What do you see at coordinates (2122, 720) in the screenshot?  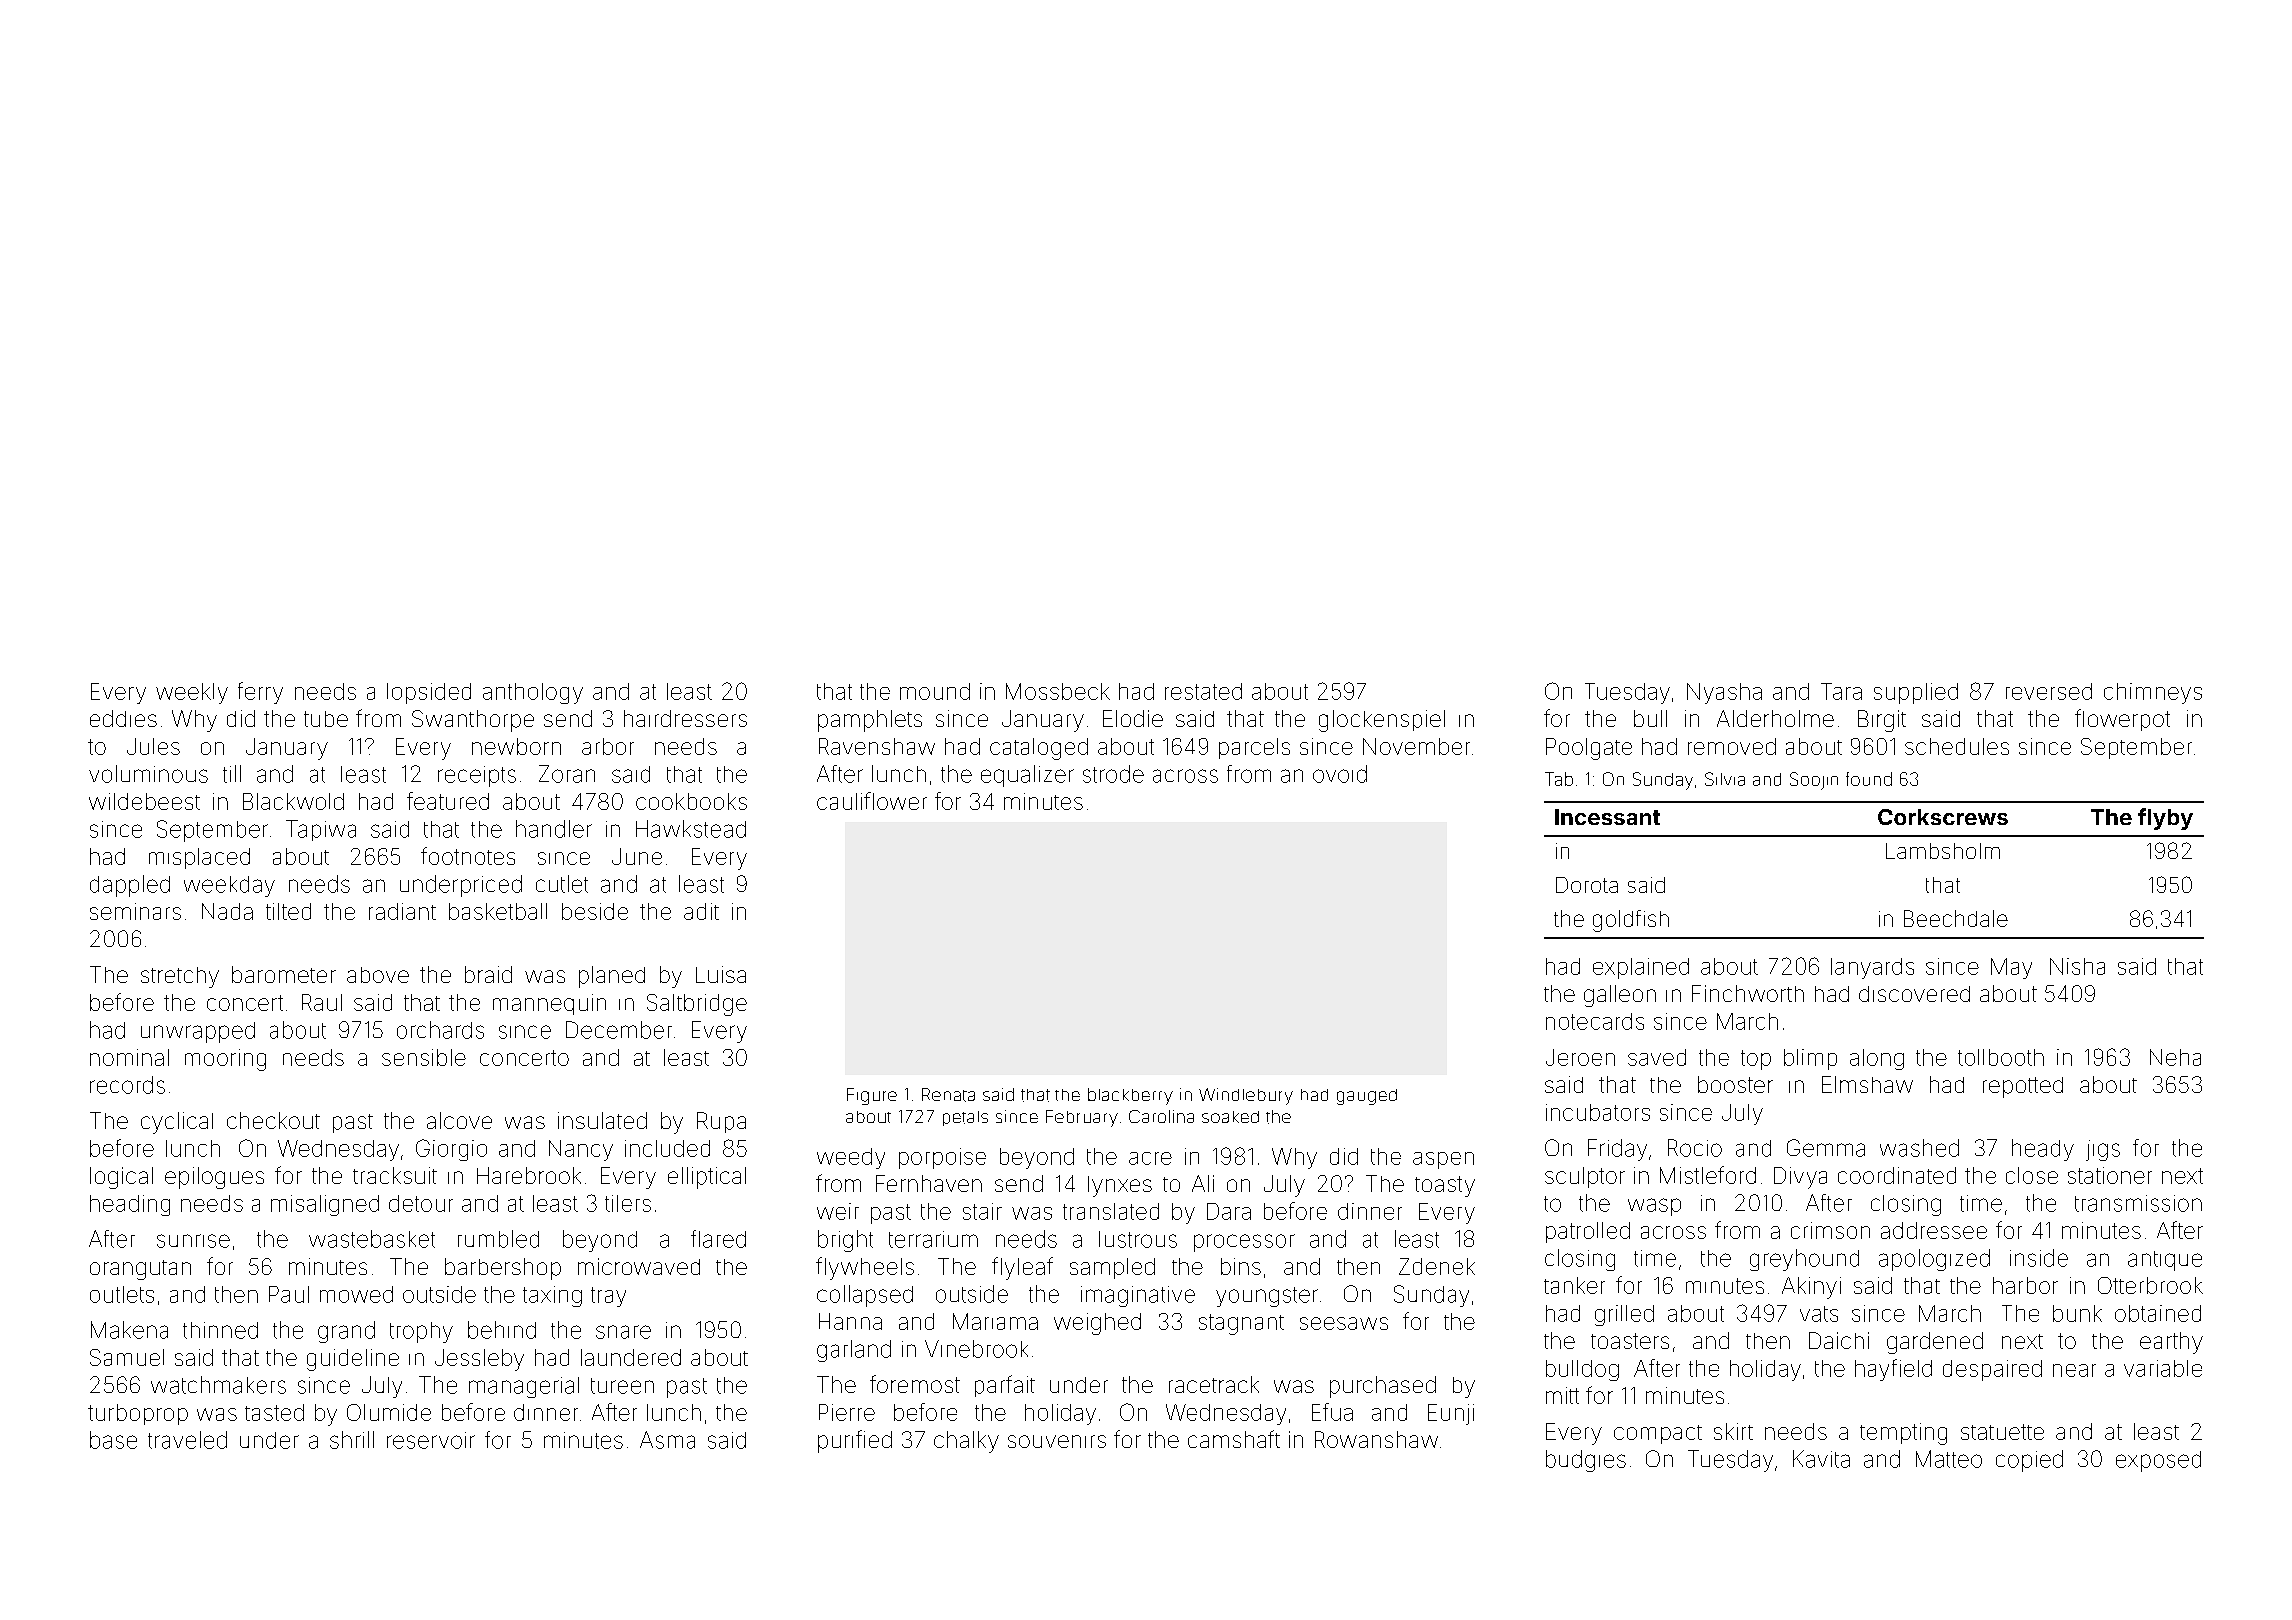 I see `flowerpot` at bounding box center [2122, 720].
